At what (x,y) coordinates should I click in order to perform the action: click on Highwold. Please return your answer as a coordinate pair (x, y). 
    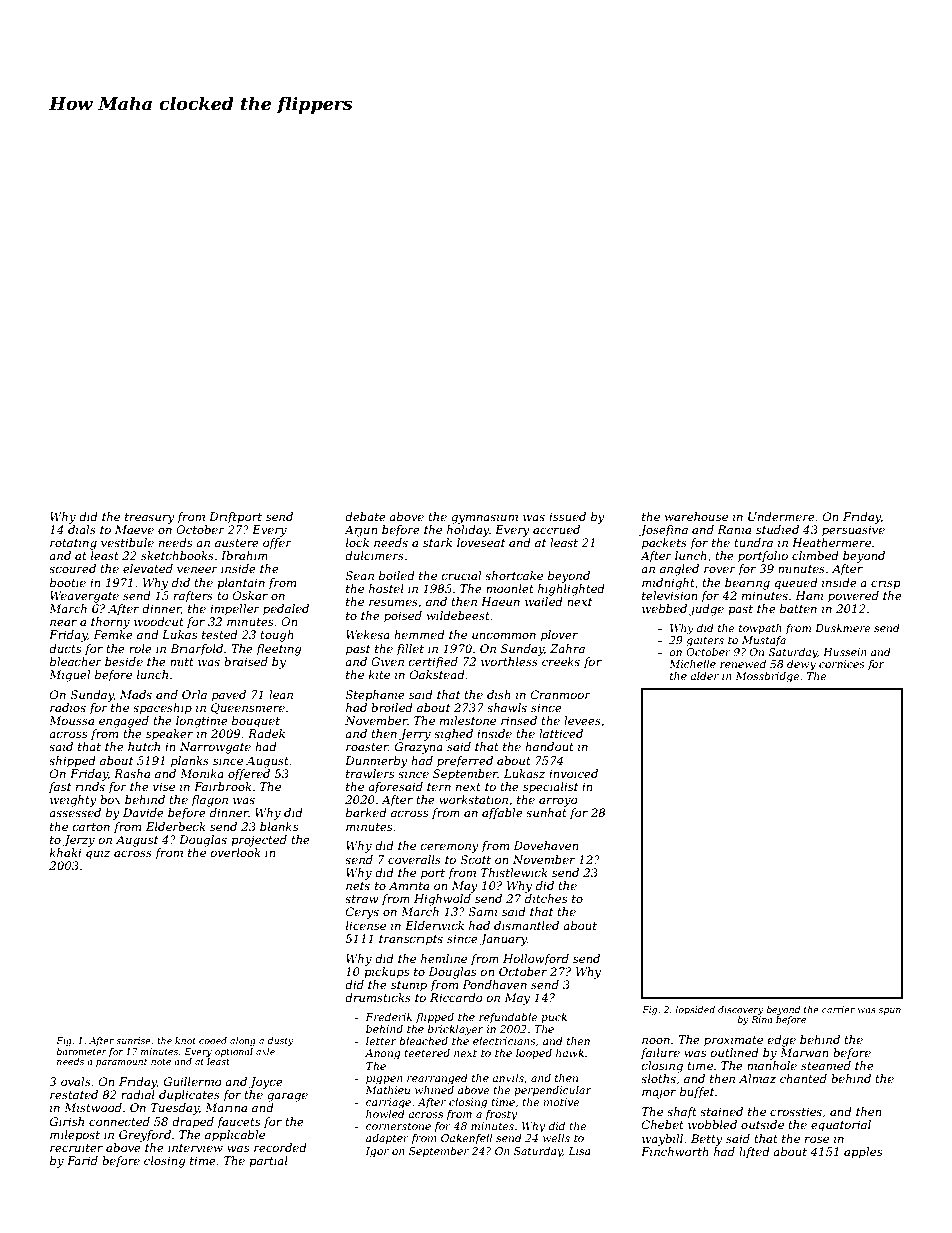
    Looking at the image, I should click on (442, 900).
